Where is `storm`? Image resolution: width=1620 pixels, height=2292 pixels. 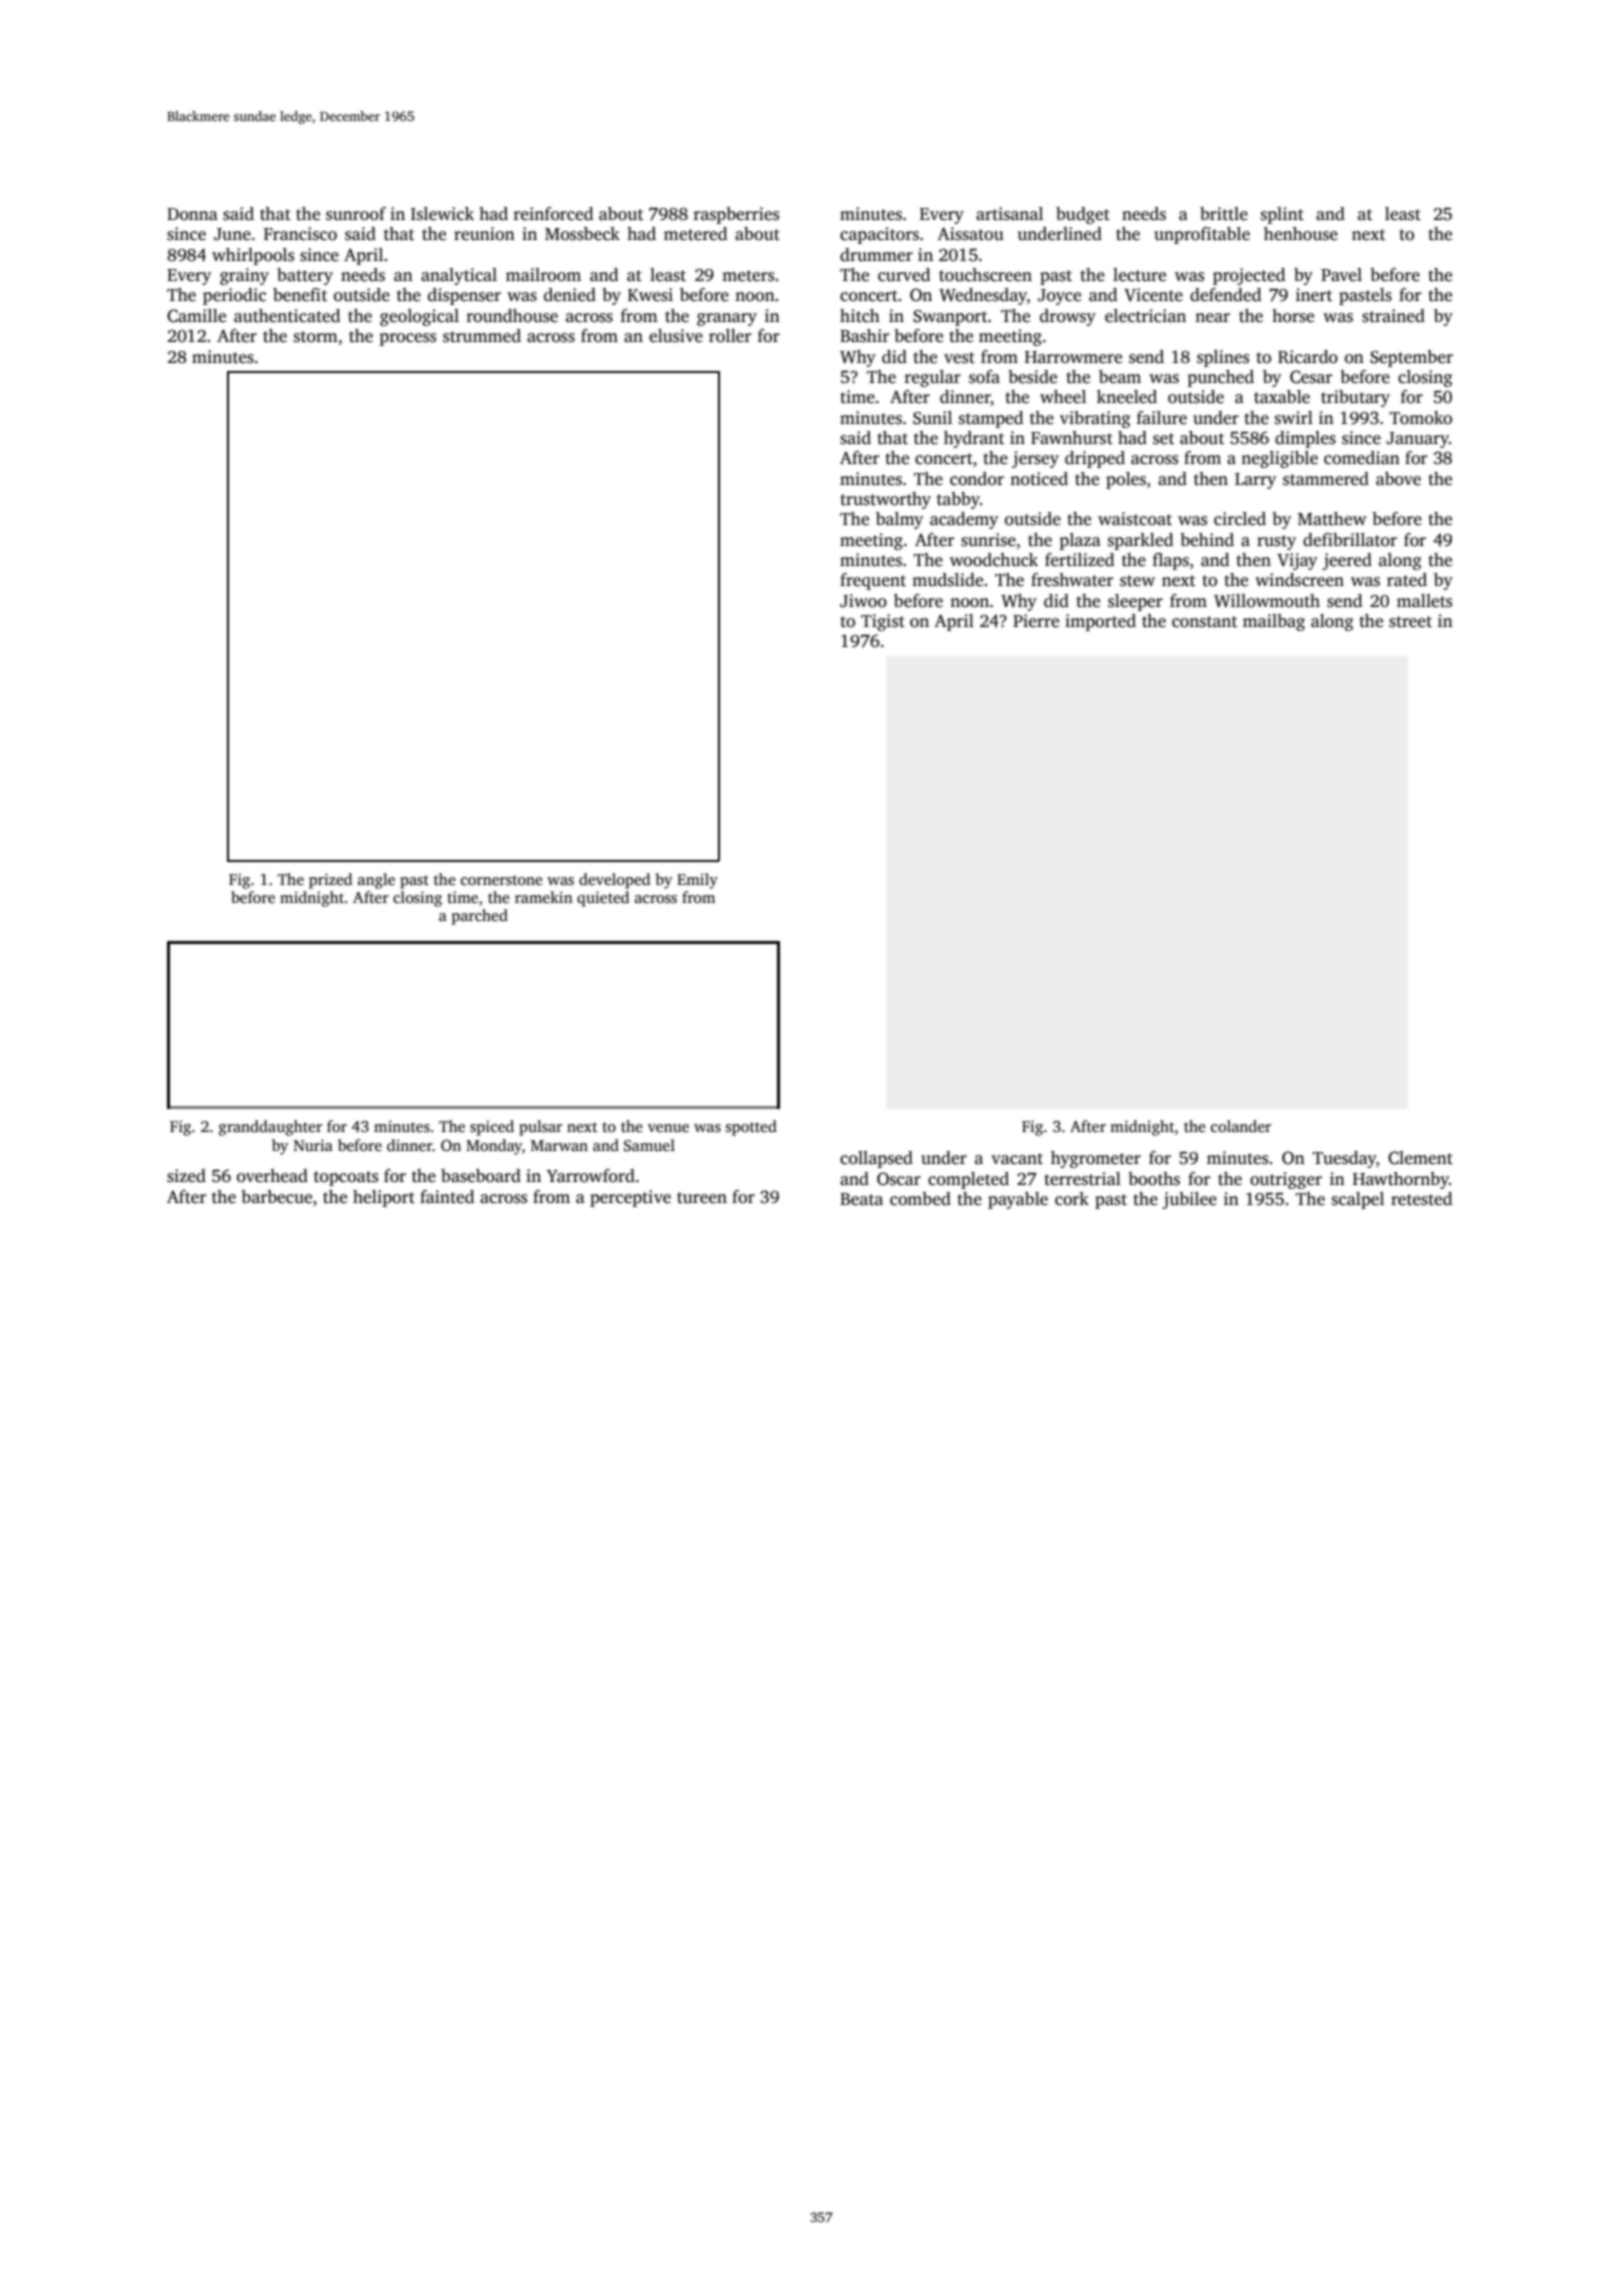 storm is located at coordinates (316, 337).
